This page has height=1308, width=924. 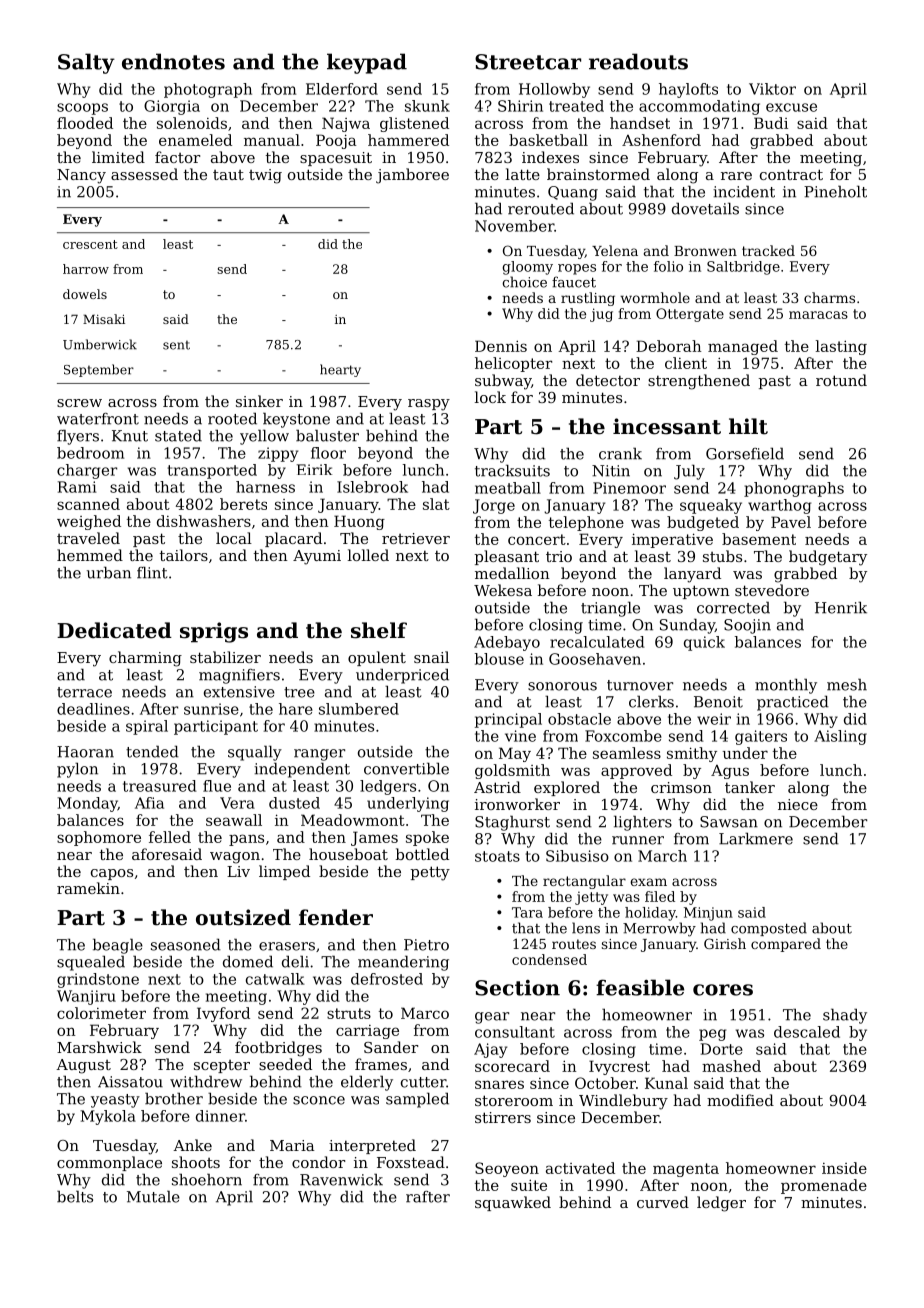 I want to click on Budi, so click(x=771, y=123).
